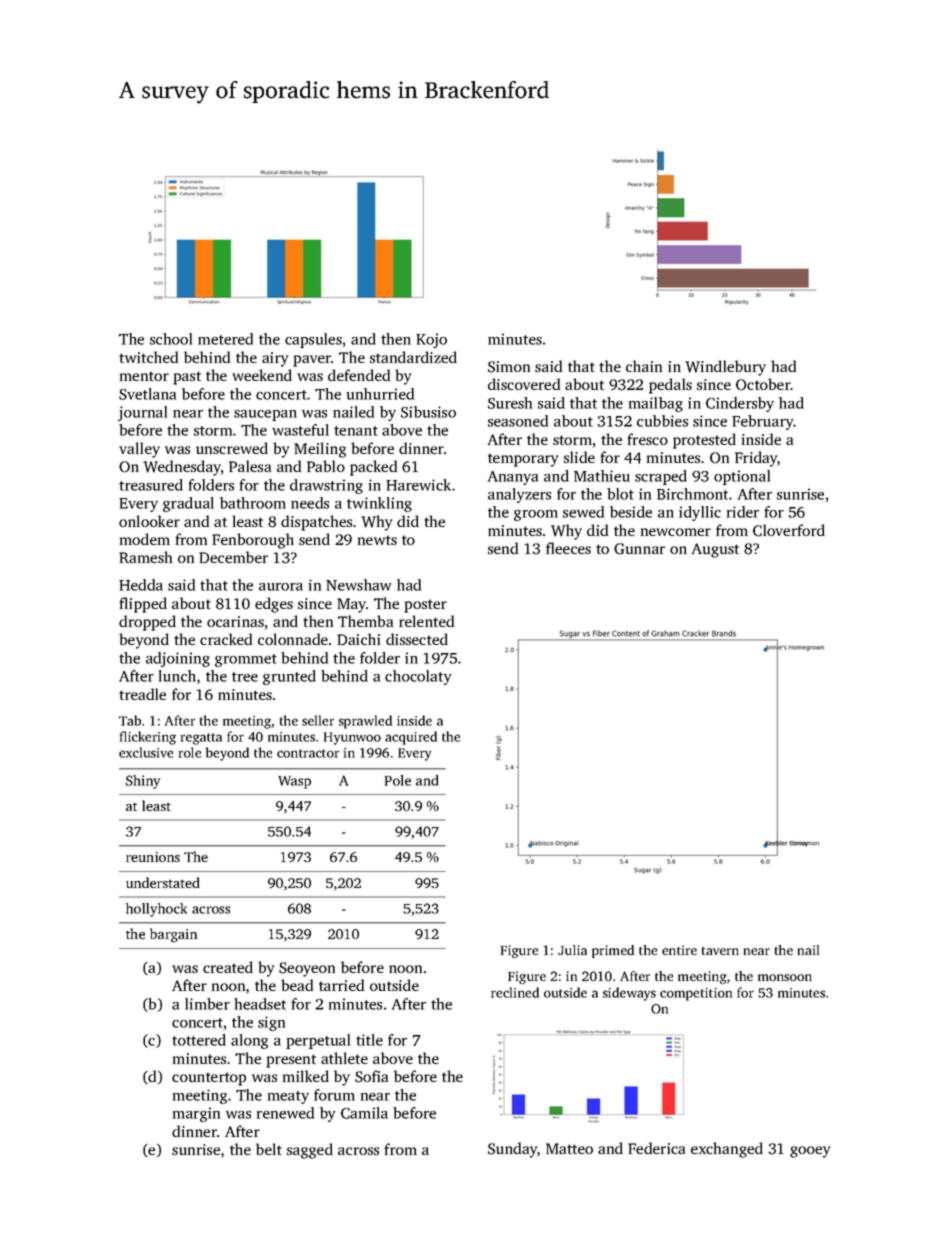  I want to click on Pole, so click(398, 780).
